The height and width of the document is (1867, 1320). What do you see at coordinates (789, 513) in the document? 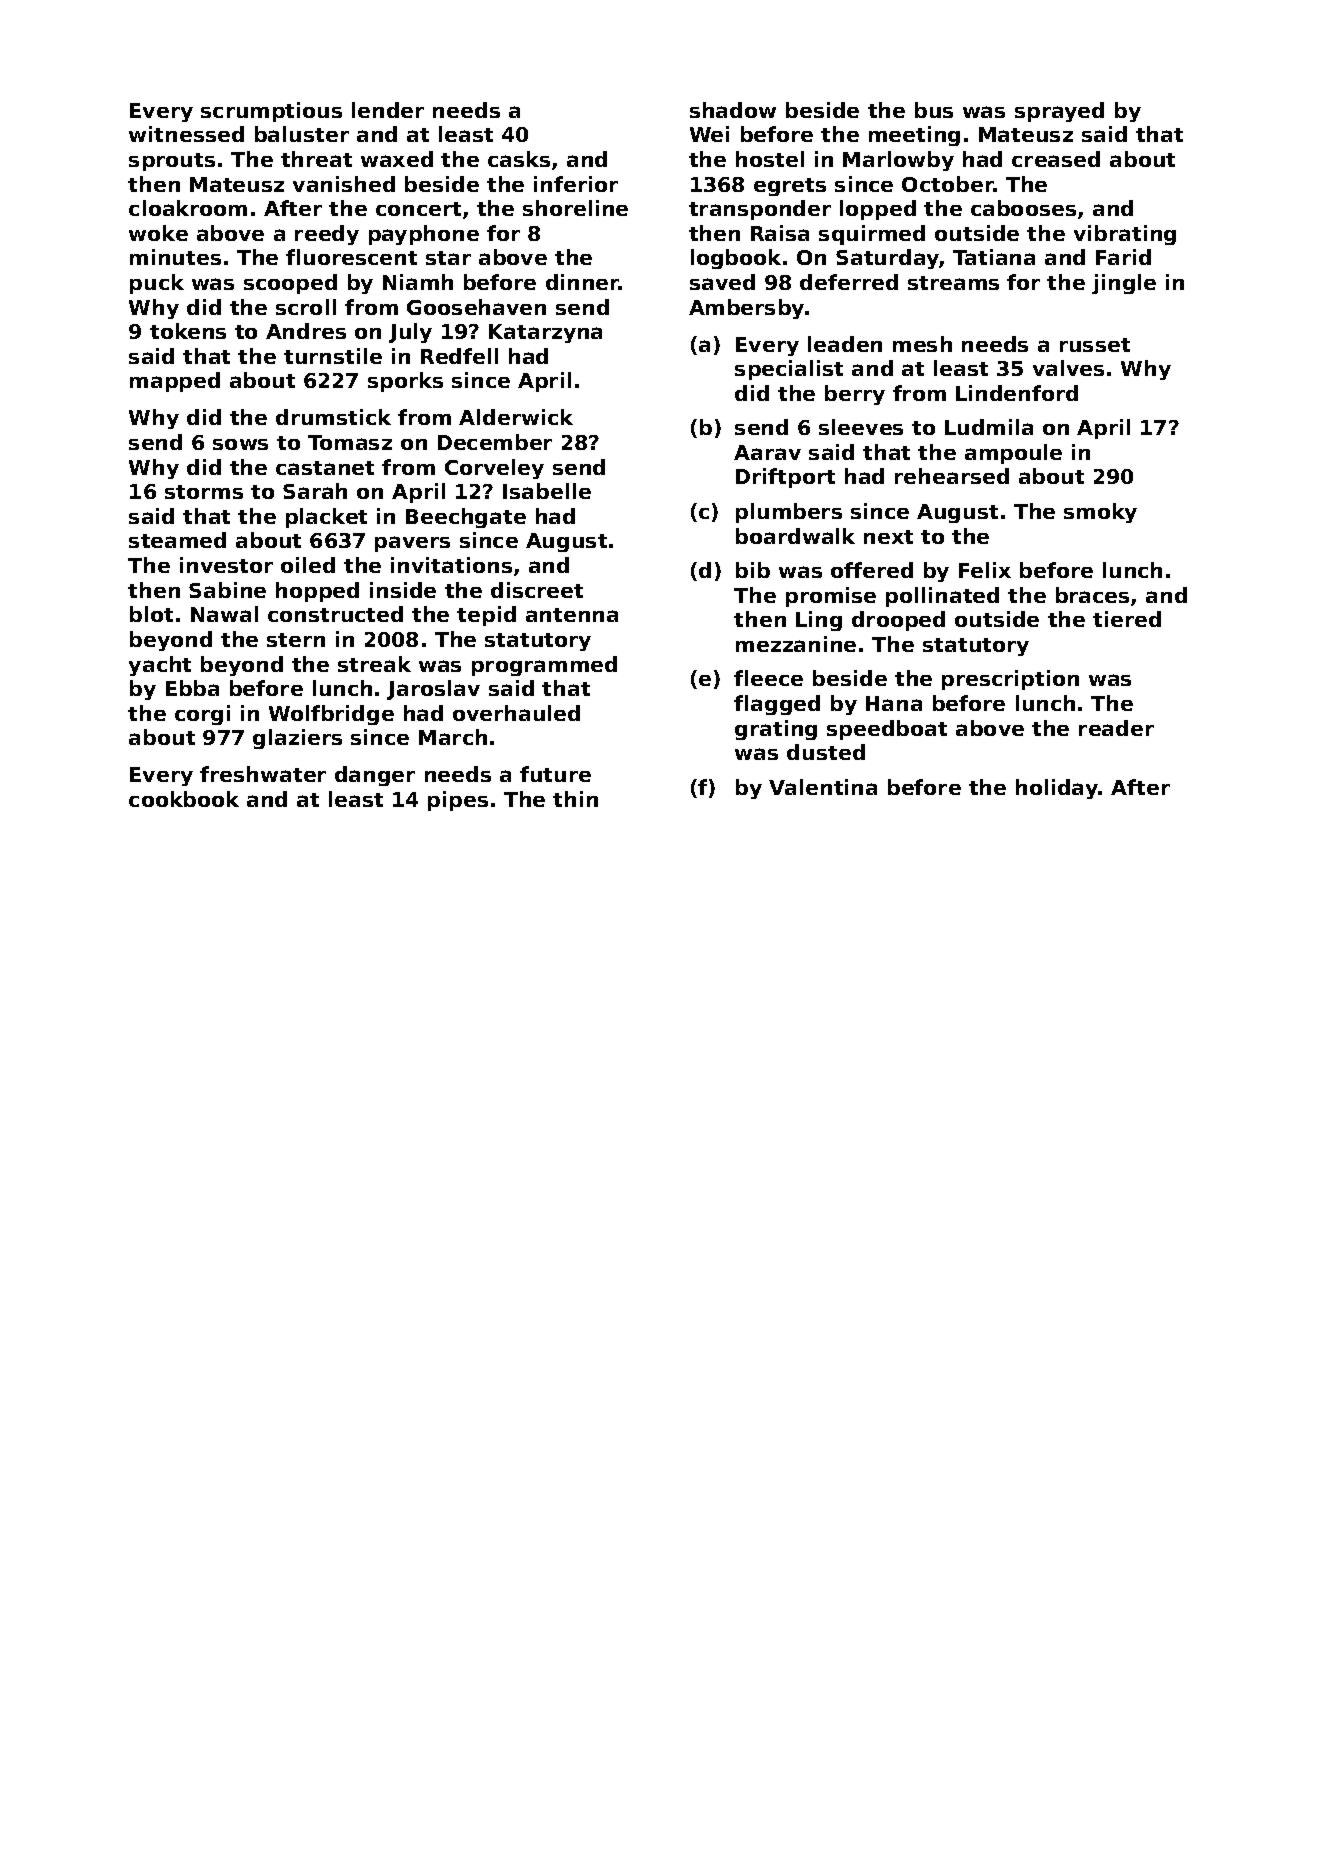
I see `plumbers` at bounding box center [789, 513].
